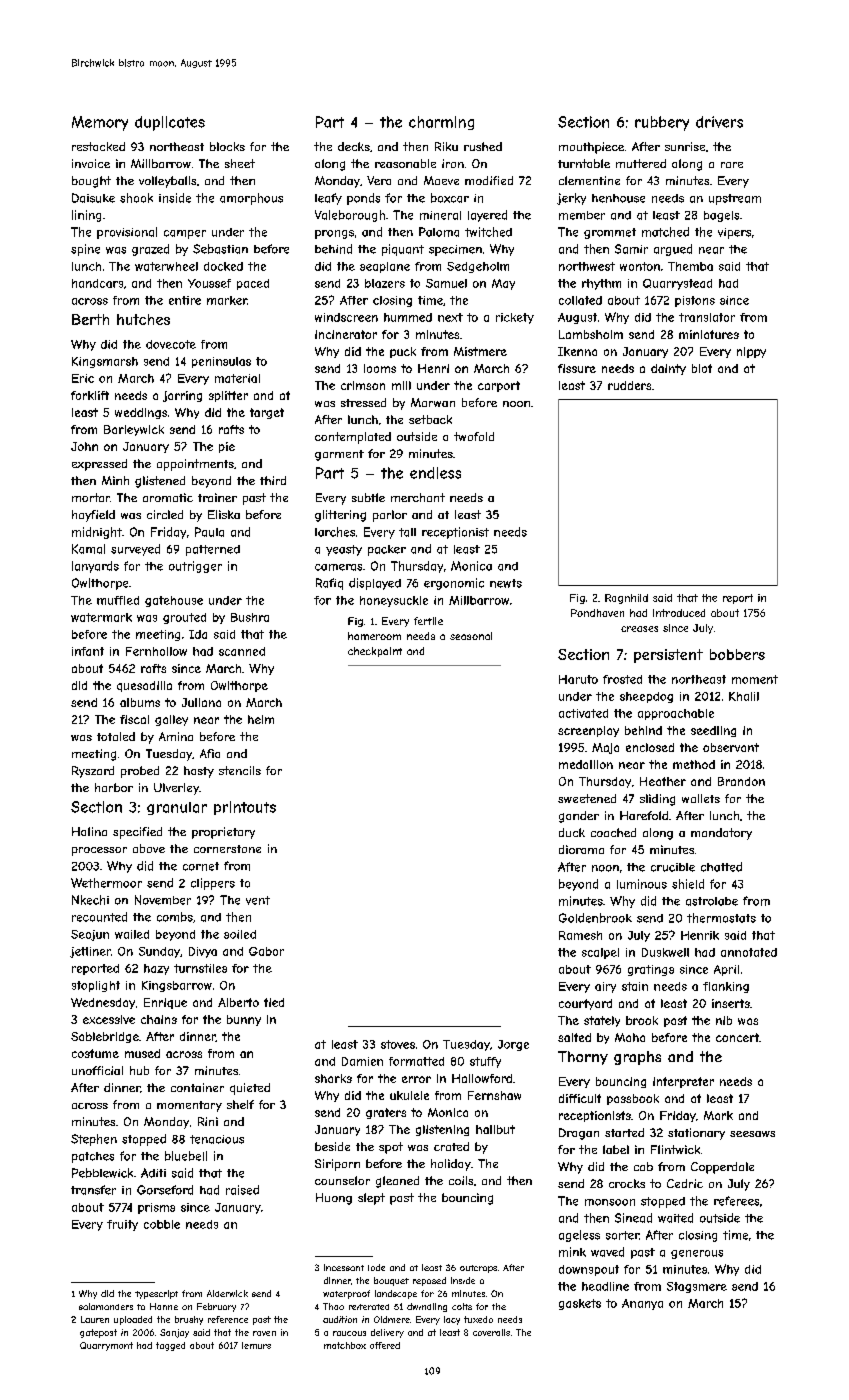  I want to click on Themba, so click(690, 266).
